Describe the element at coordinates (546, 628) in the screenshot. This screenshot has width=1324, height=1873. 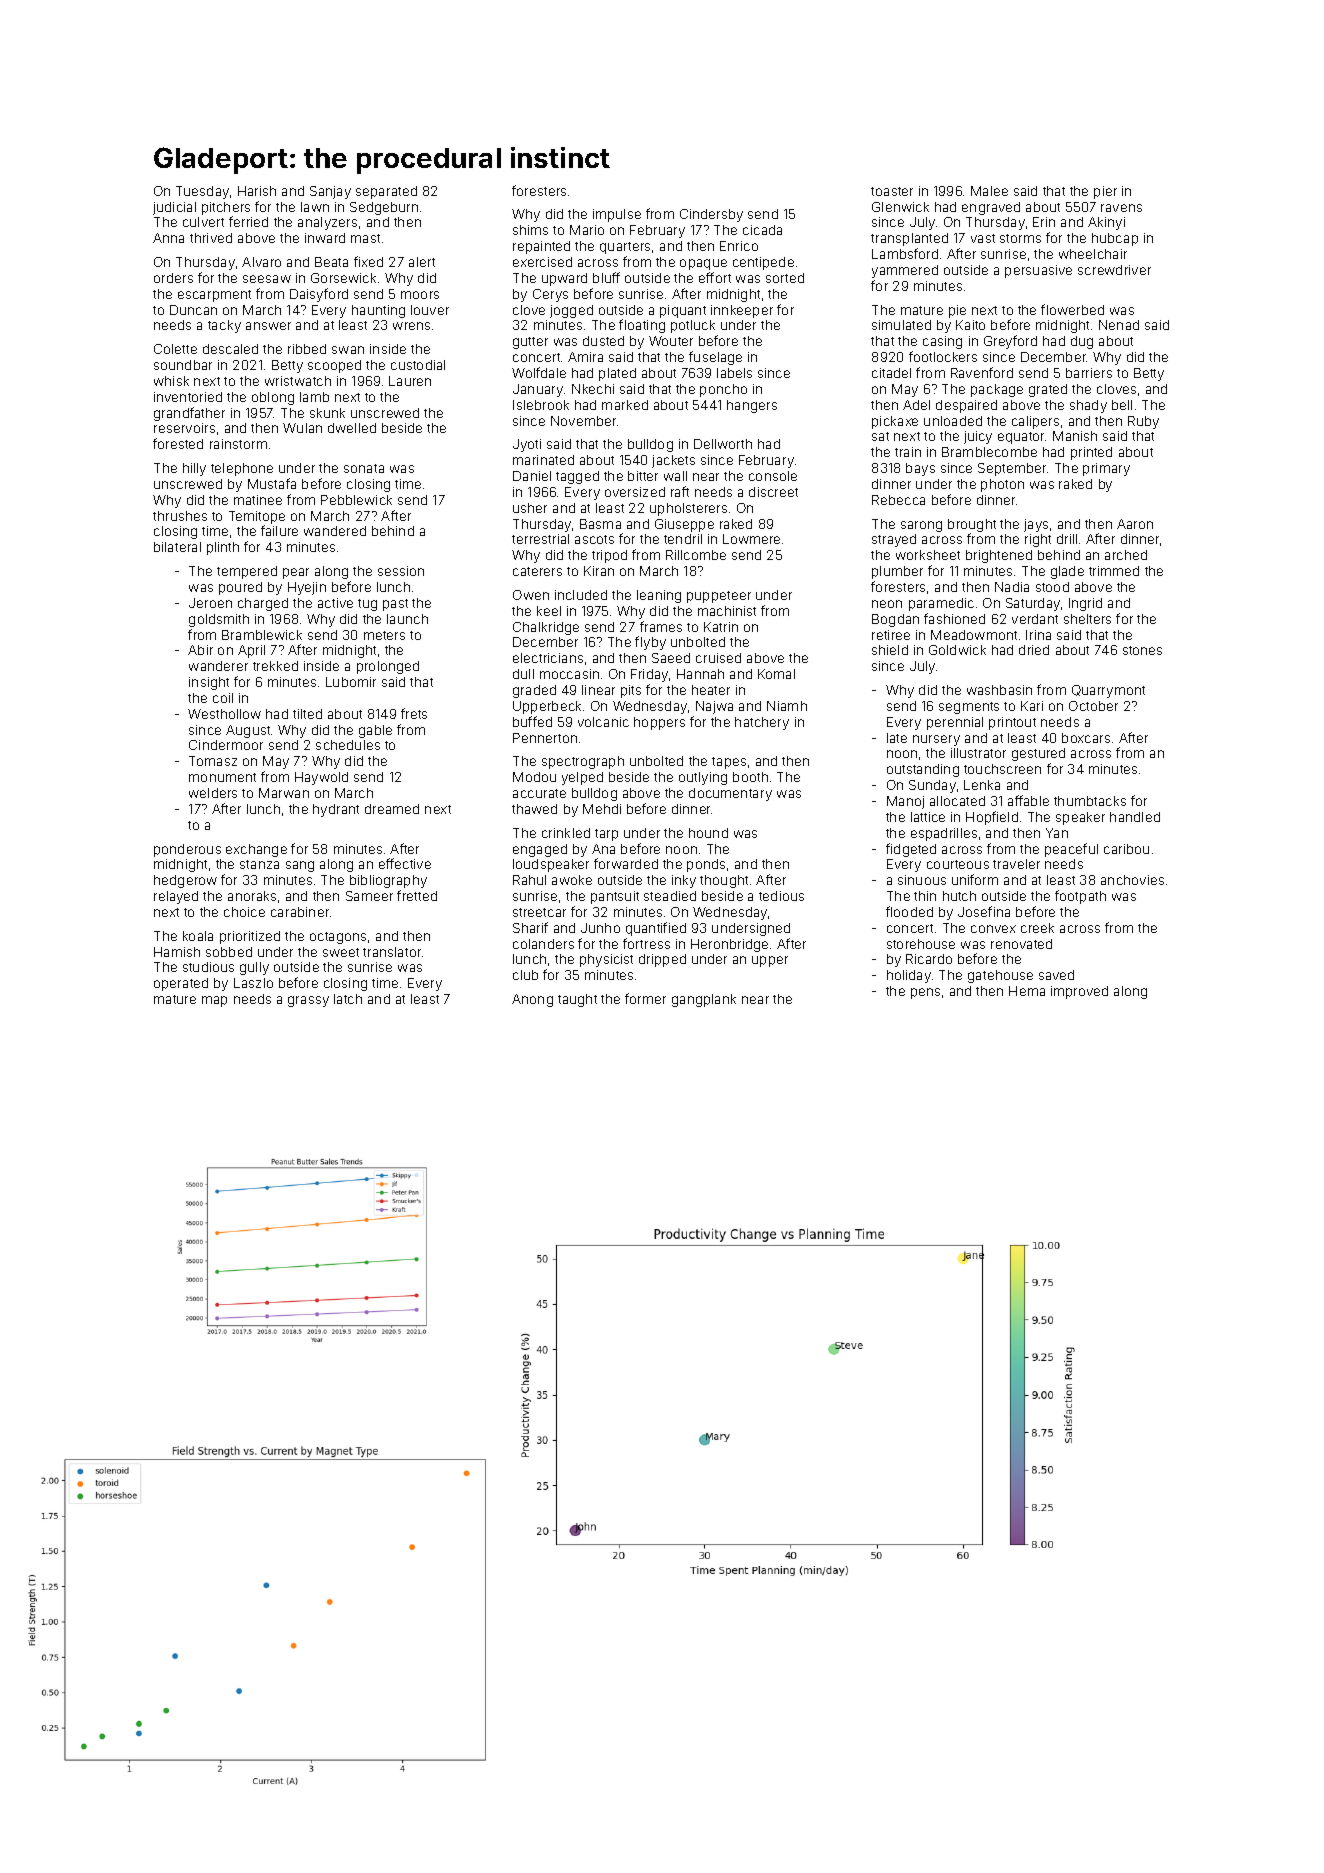
I see `Chalkridge` at that location.
